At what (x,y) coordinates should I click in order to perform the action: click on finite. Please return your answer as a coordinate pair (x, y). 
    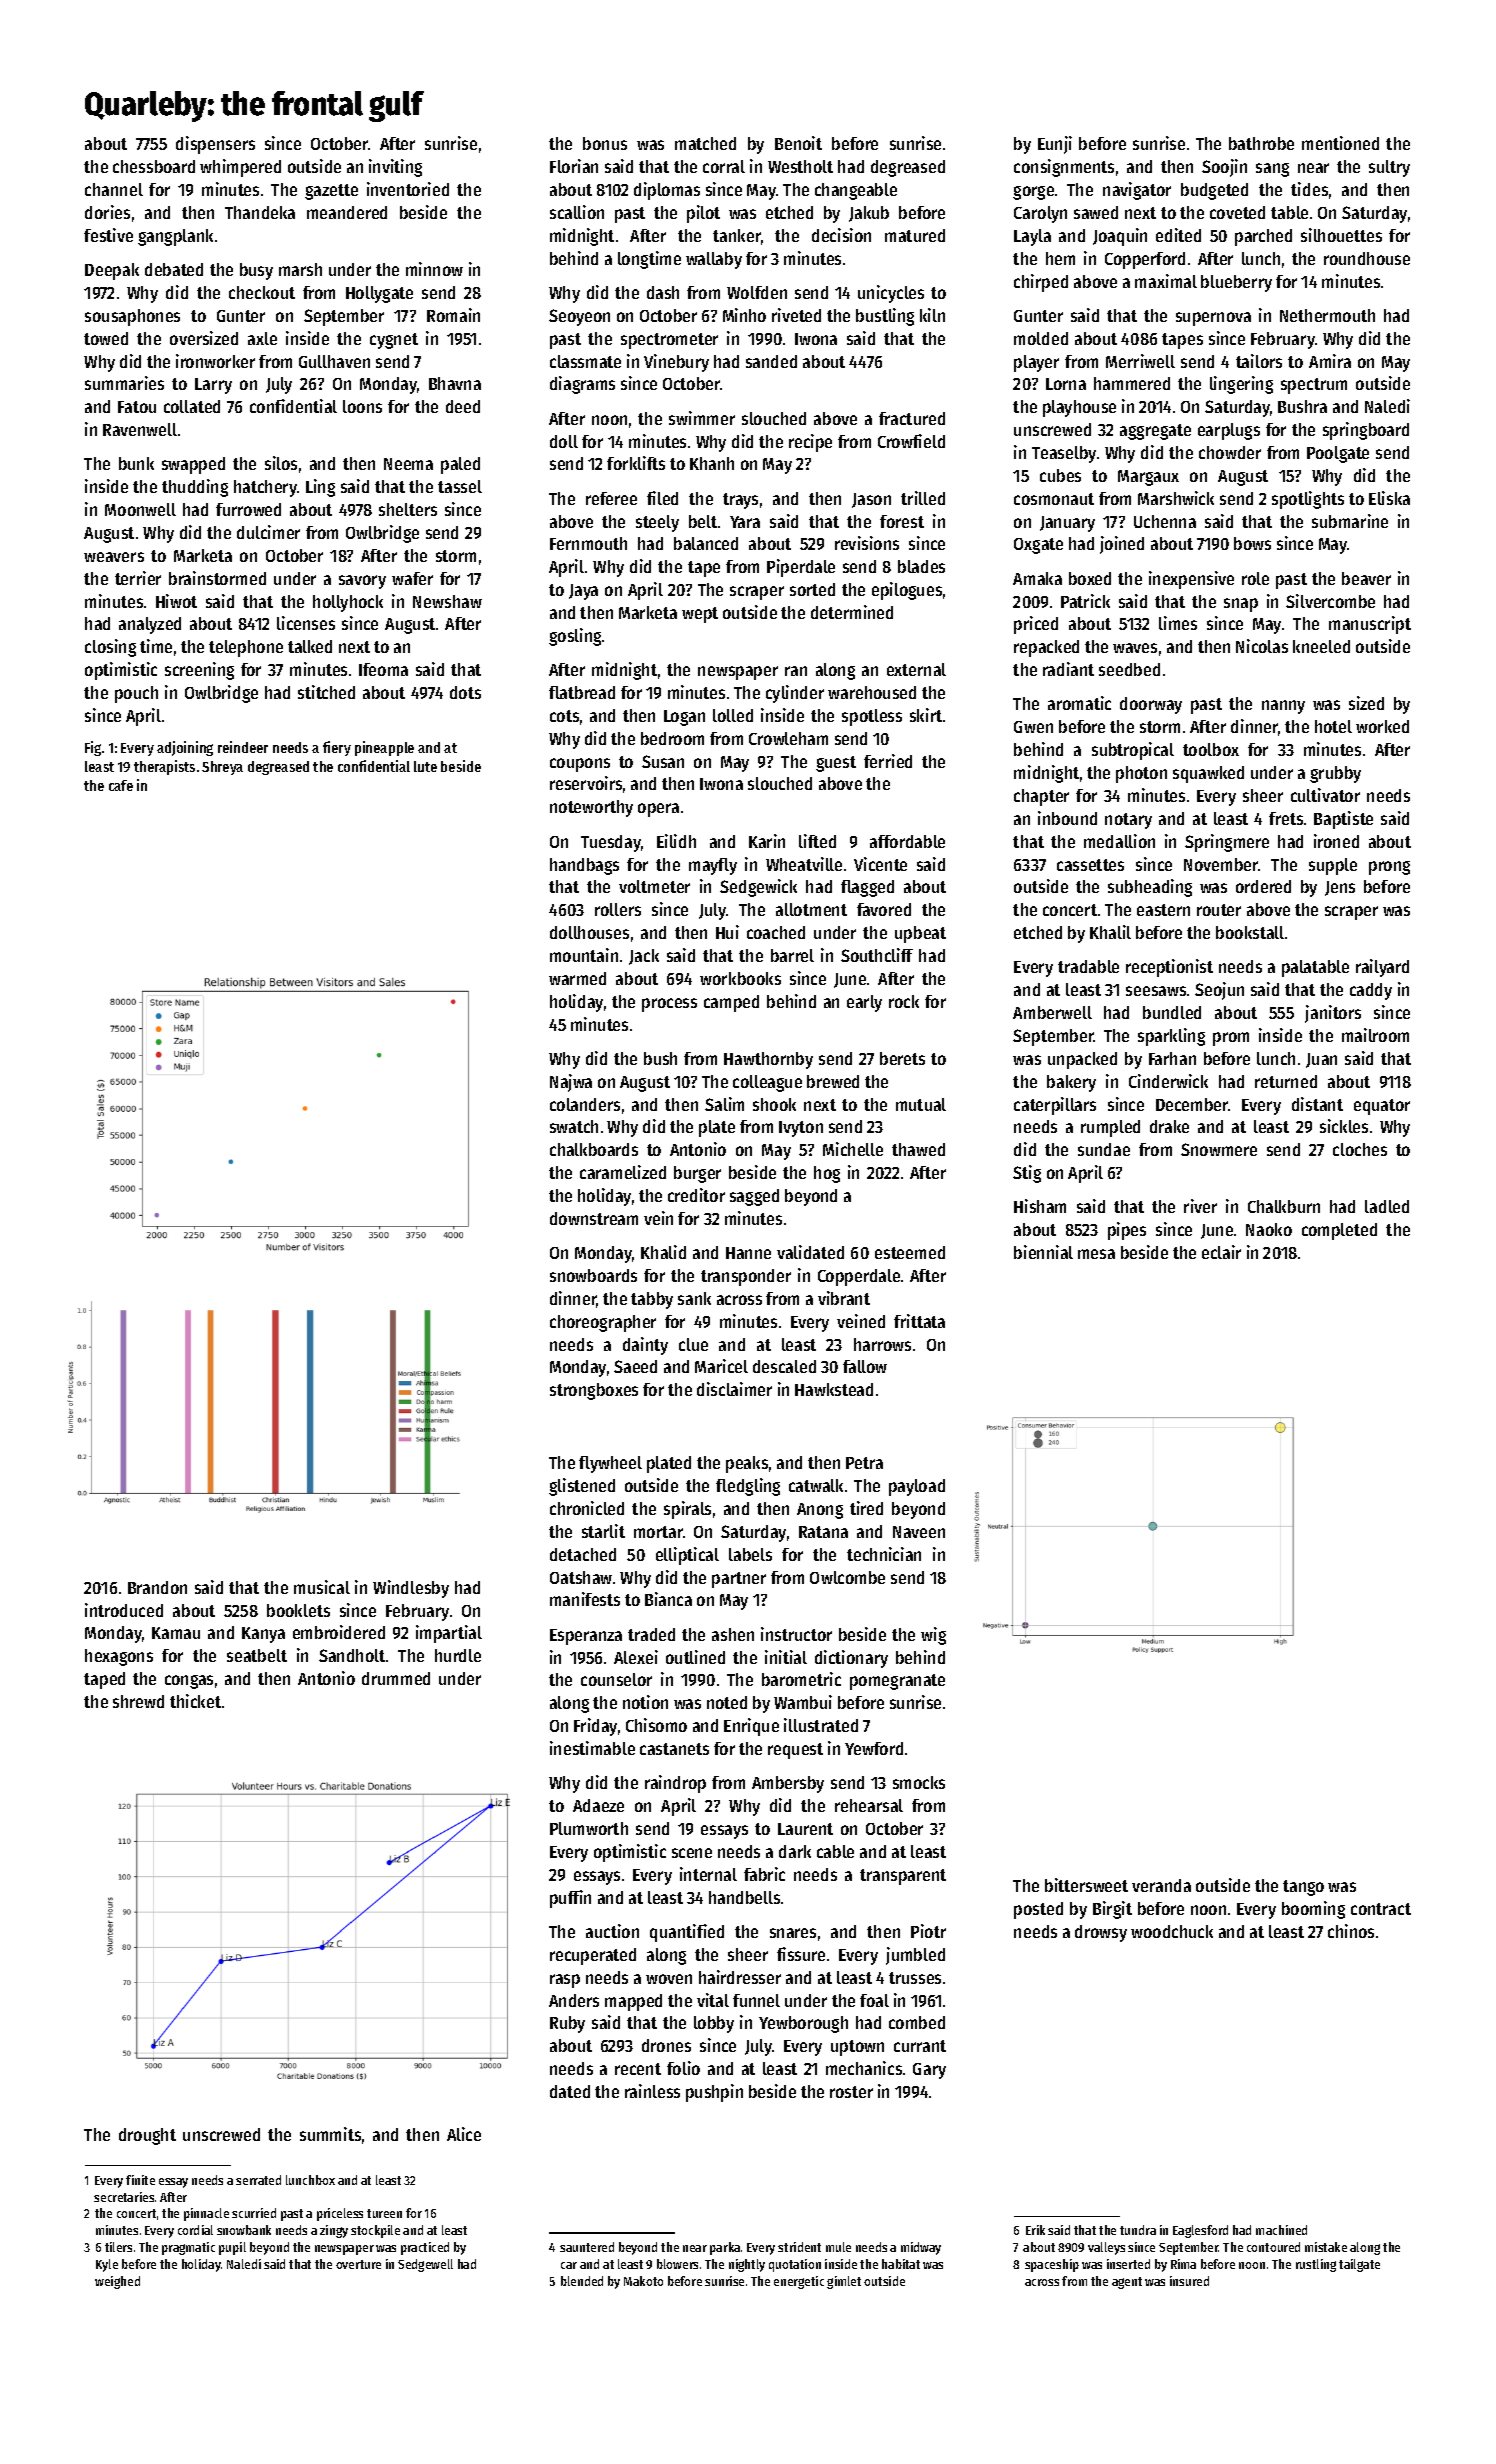
    Looking at the image, I should click on (140, 2180).
